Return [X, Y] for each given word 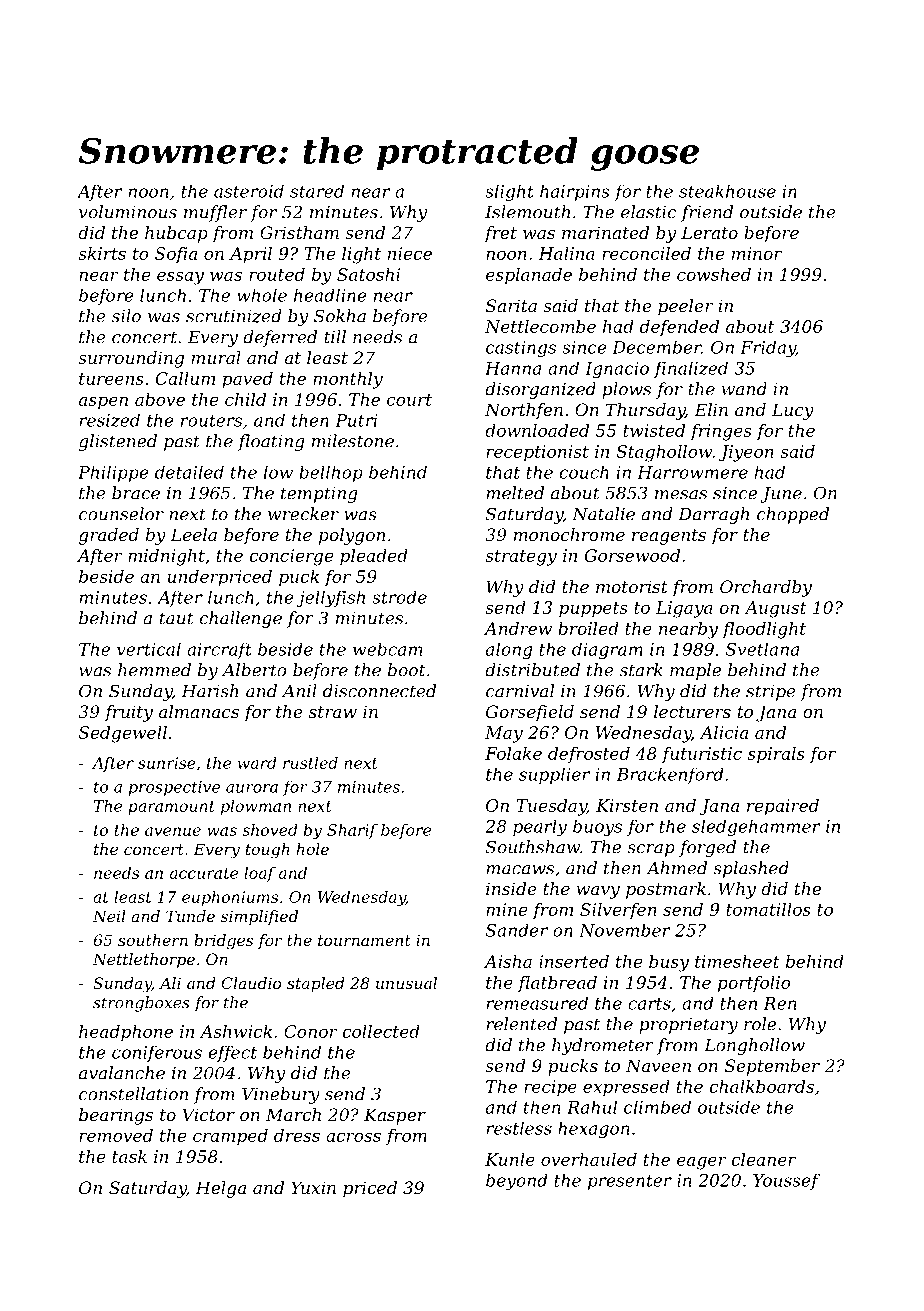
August [775, 609]
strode [399, 597]
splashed [751, 869]
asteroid [249, 191]
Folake [513, 753]
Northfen [524, 411]
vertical [149, 649]
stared [317, 191]
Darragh [713, 515]
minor [757, 253]
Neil [109, 916]
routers [211, 421]
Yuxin [313, 1187]
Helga [220, 1189]
